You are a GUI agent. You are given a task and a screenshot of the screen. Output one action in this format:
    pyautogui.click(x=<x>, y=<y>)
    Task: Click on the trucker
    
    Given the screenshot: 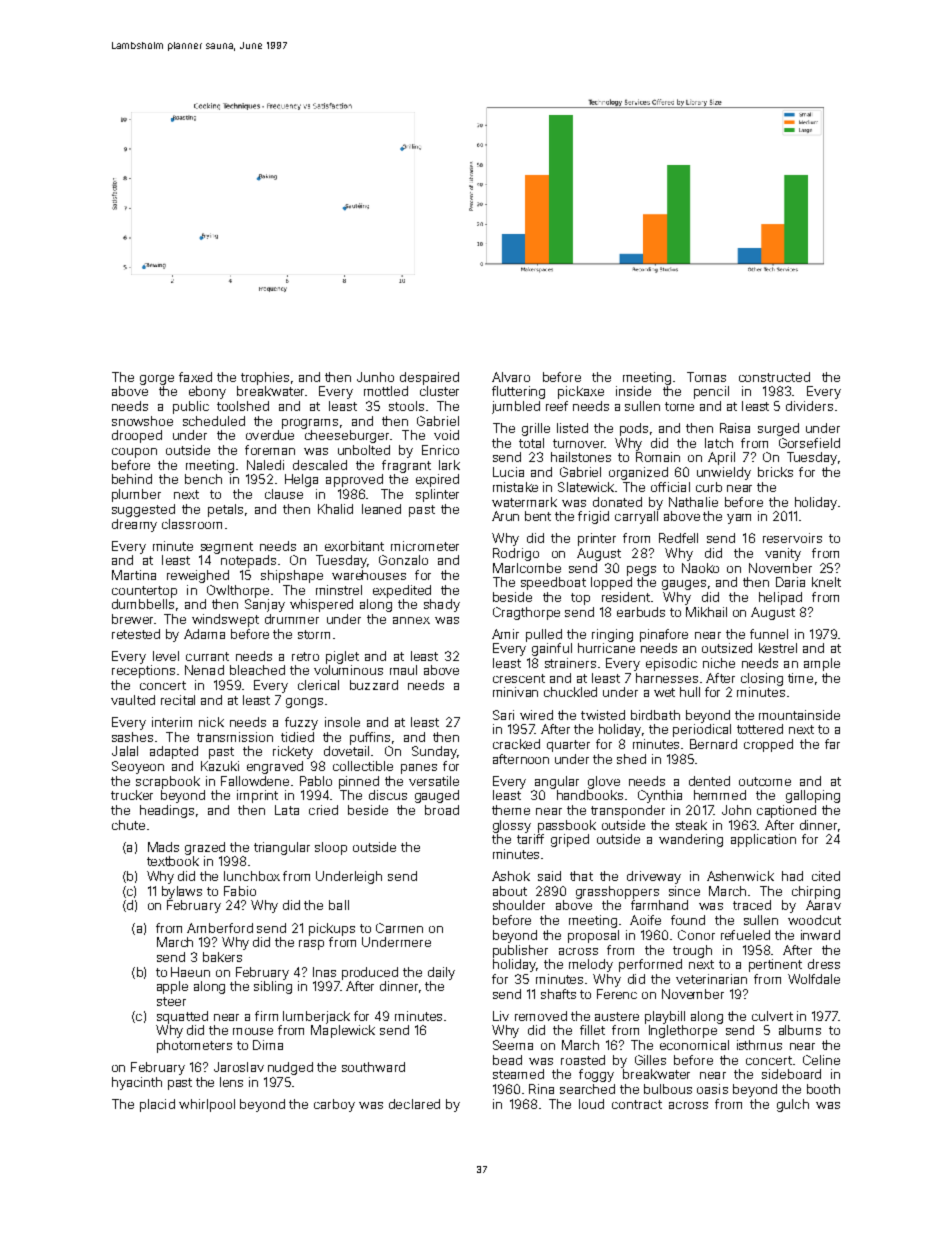 What is the action you would take?
    pyautogui.click(x=132, y=795)
